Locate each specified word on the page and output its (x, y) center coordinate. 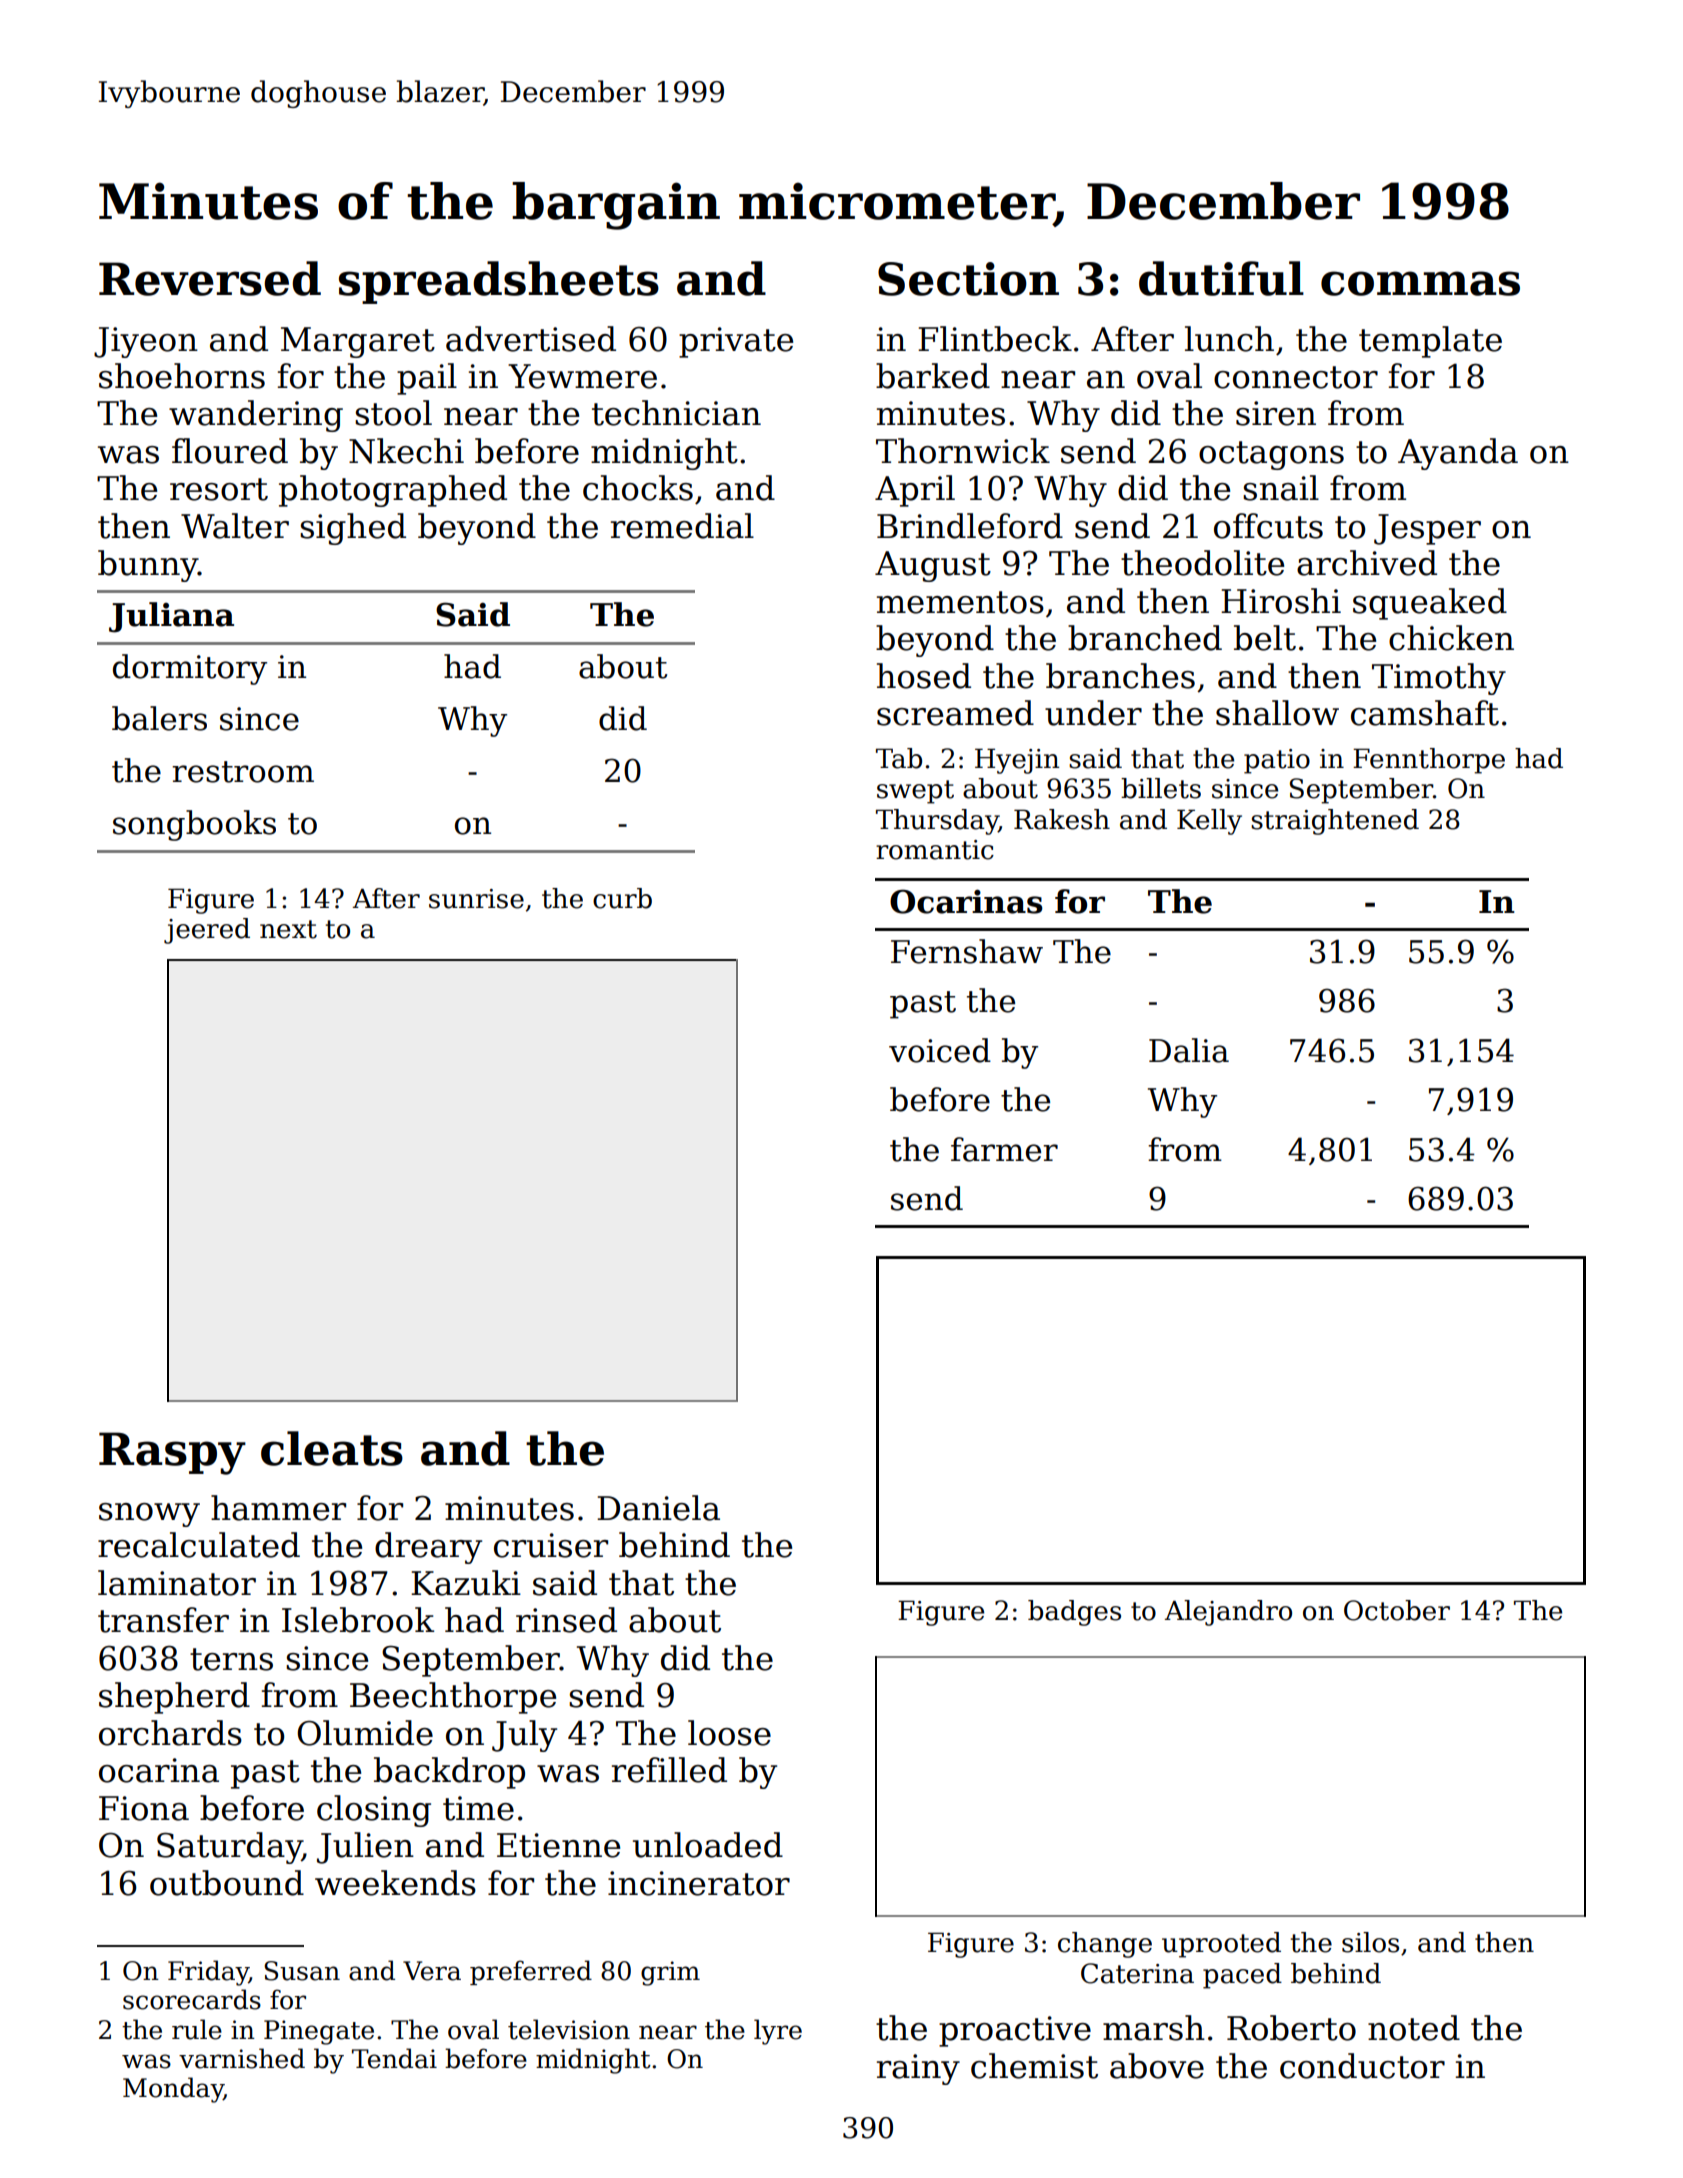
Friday (208, 1973)
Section (968, 279)
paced (1242, 1976)
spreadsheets (499, 282)
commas (1420, 283)
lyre (778, 2032)
